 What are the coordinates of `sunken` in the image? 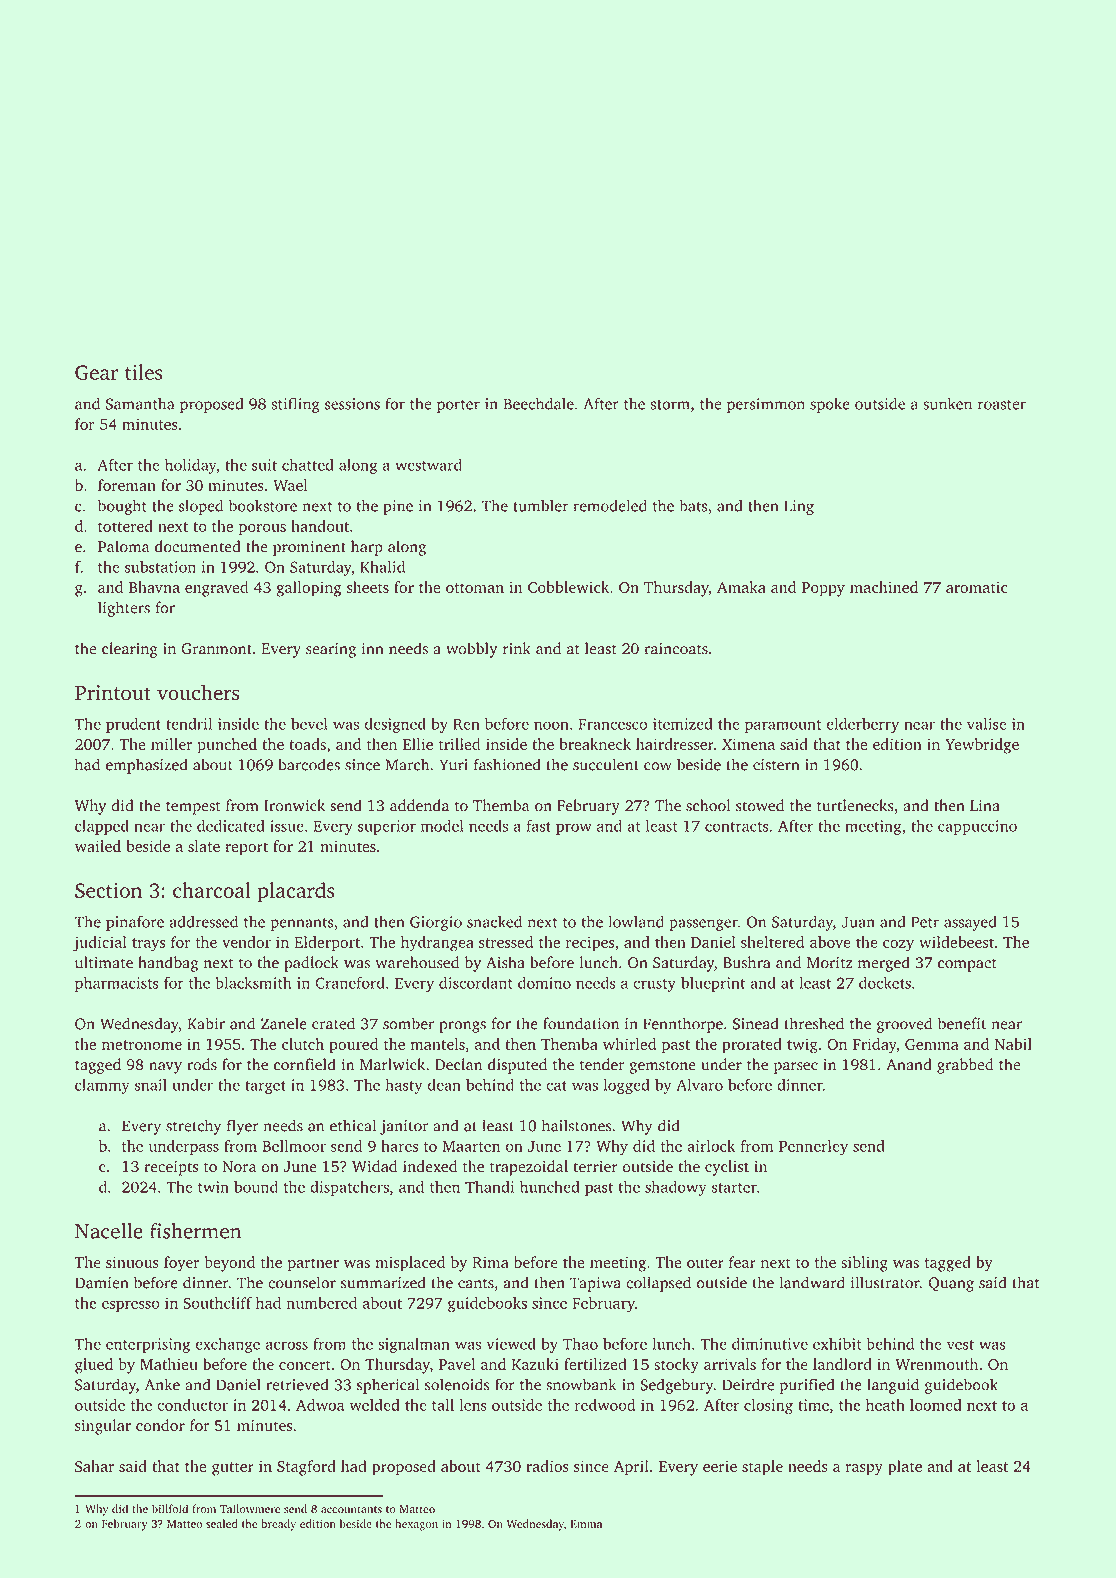 It's located at (947, 403).
